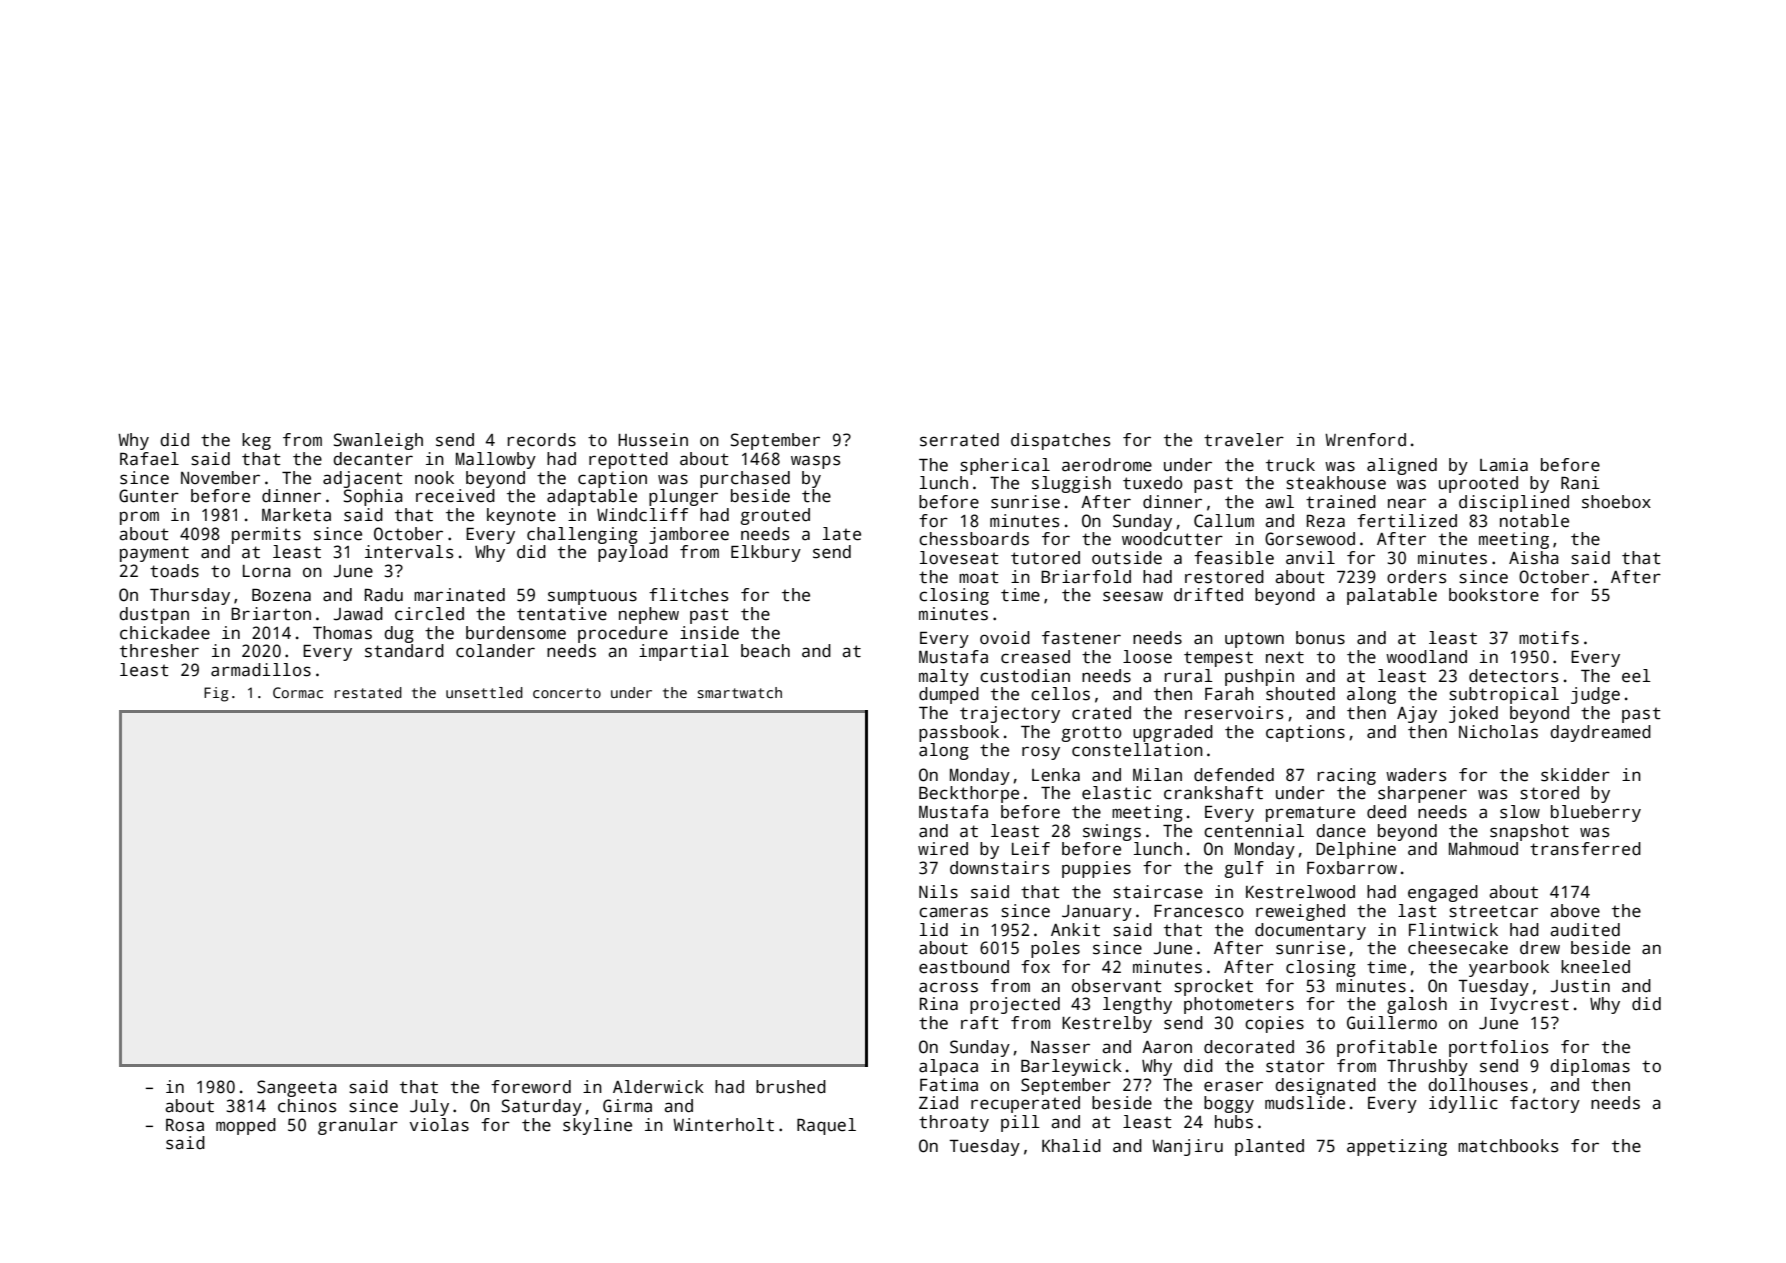  What do you see at coordinates (1616, 502) in the page?
I see `shoebox` at bounding box center [1616, 502].
